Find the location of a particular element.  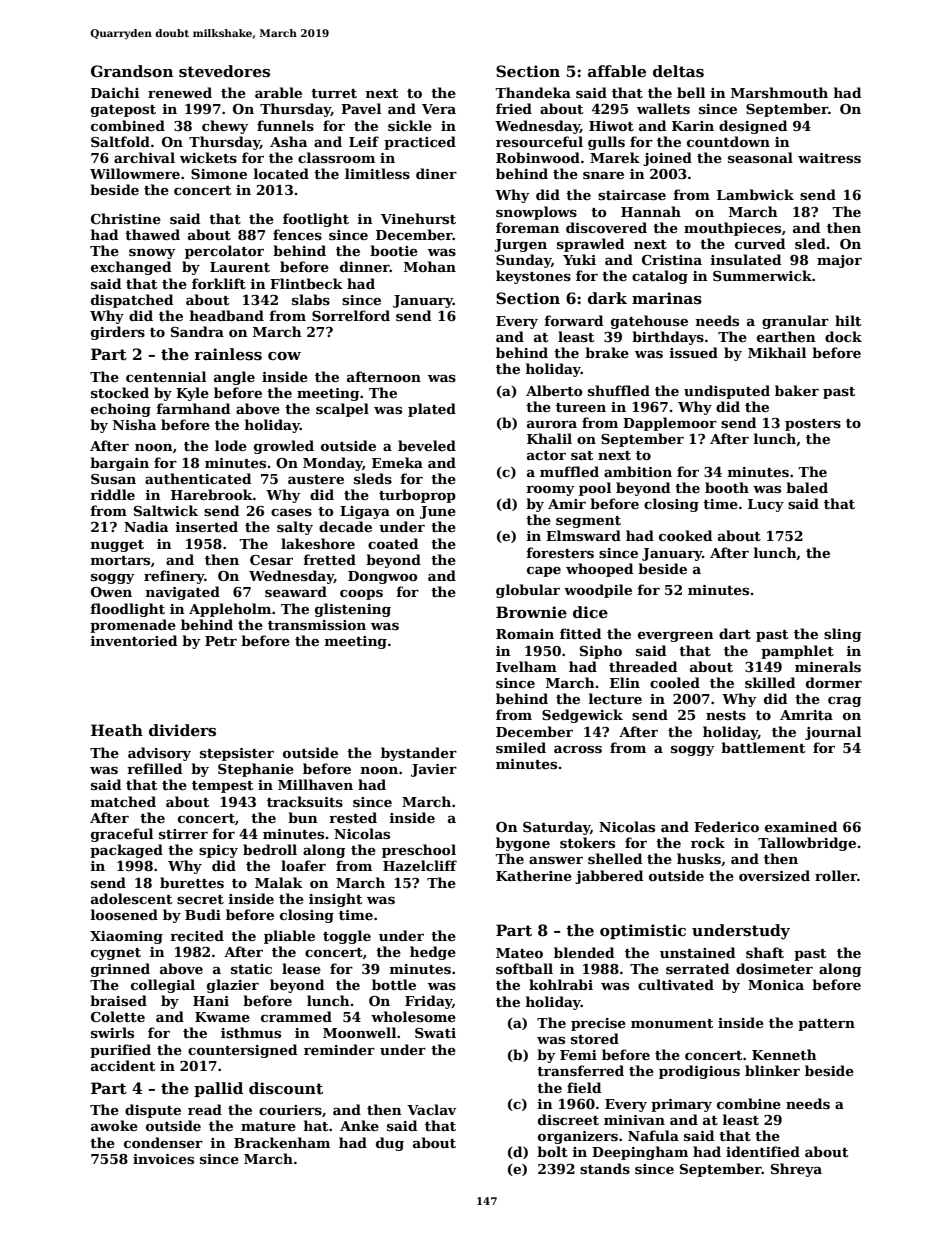

turret is located at coordinates (334, 93).
